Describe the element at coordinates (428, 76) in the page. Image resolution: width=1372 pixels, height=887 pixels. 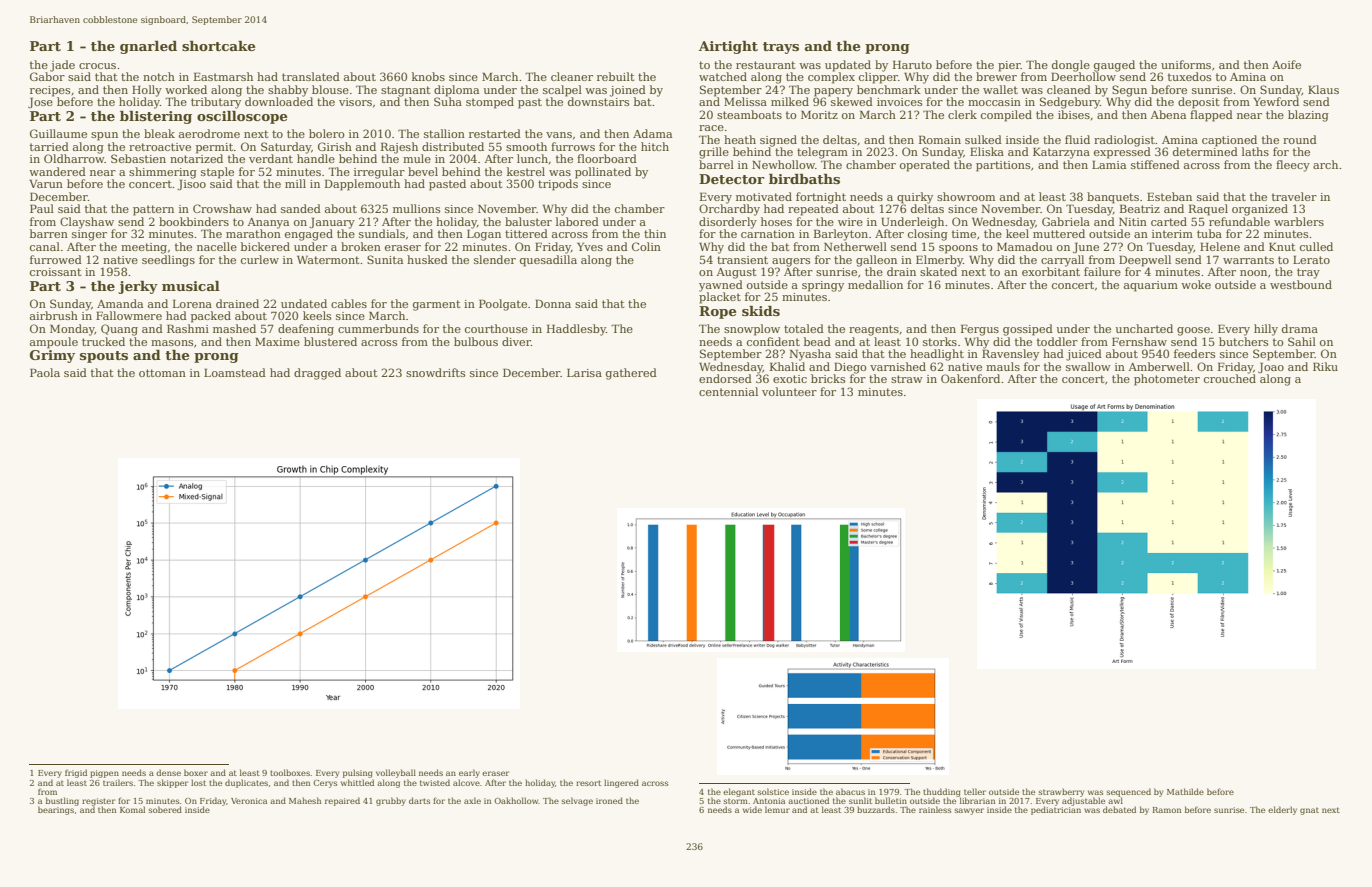
I see `knobs` at that location.
